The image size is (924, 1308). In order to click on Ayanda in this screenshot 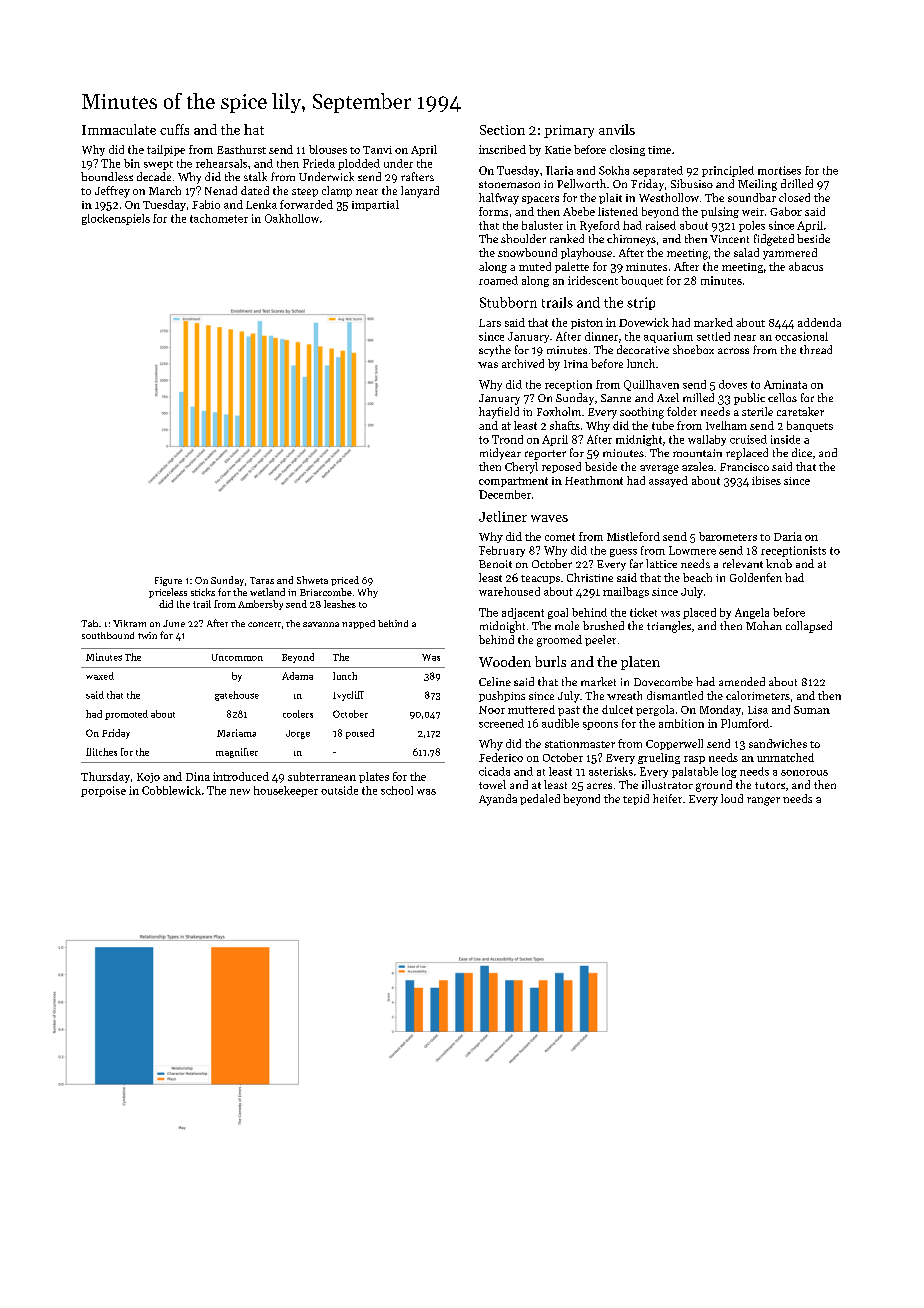, I will do `click(498, 800)`.
